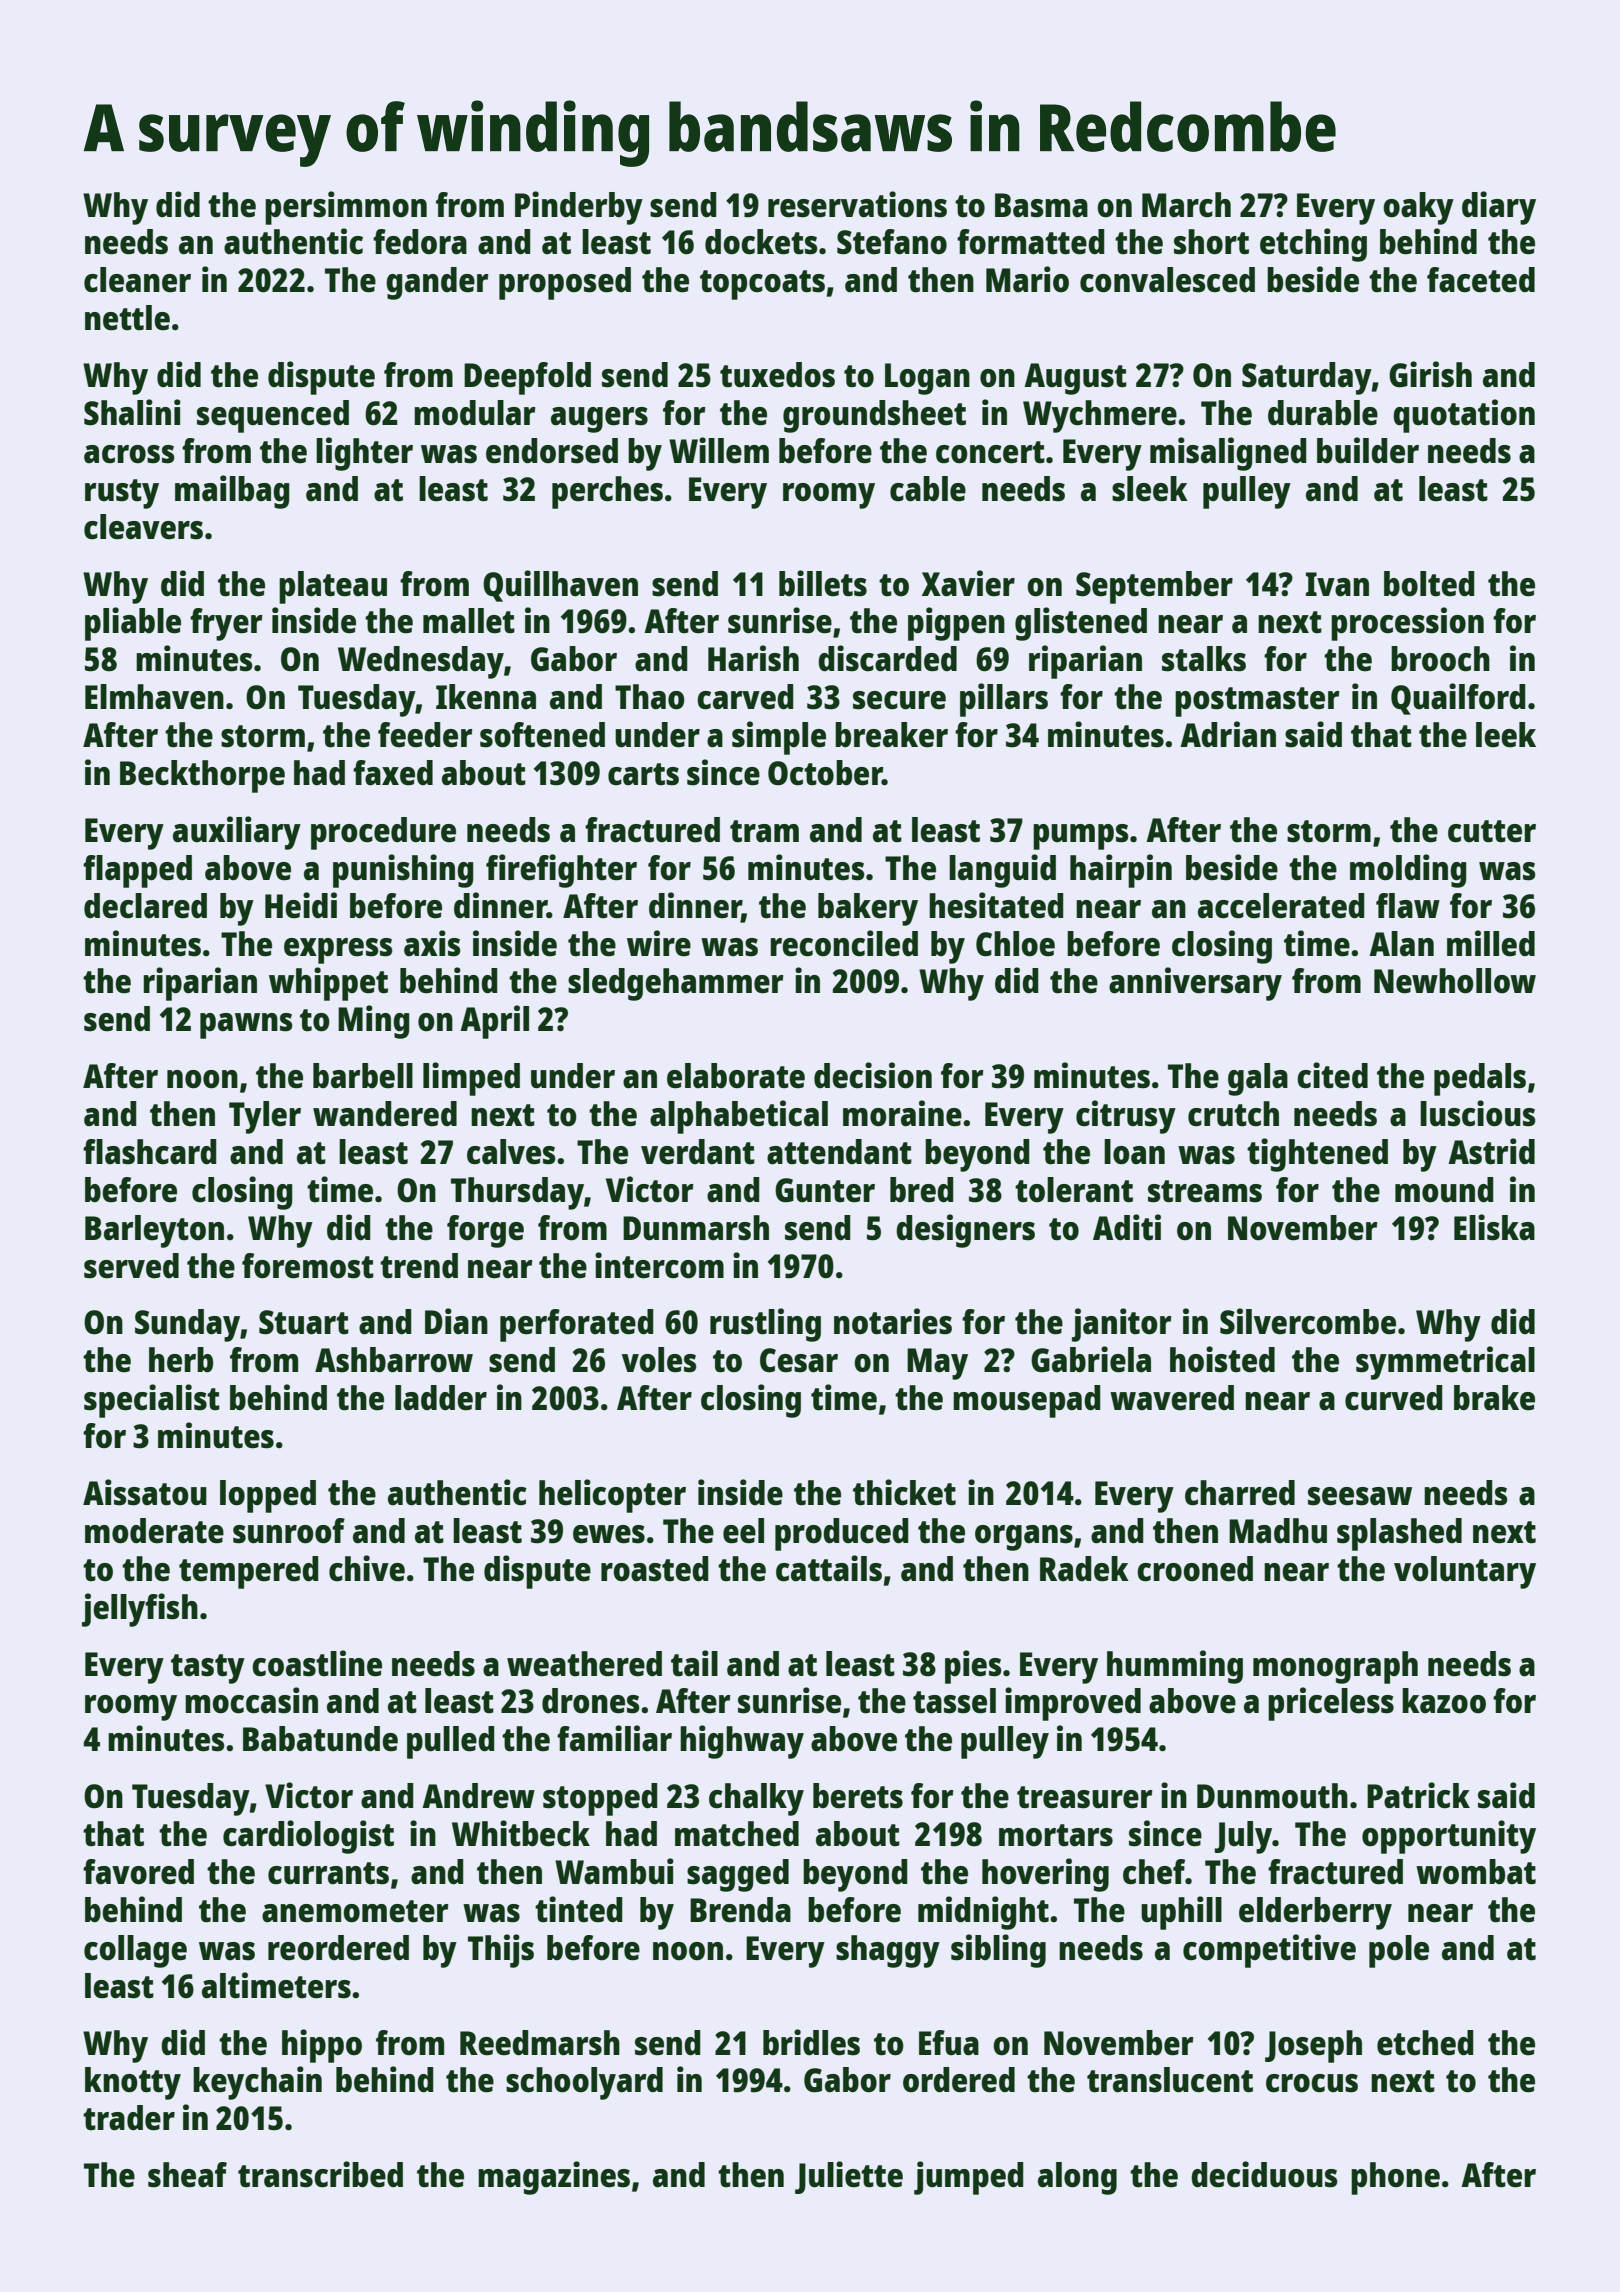 The height and width of the document is (2292, 1620). I want to click on Logan, so click(927, 379).
